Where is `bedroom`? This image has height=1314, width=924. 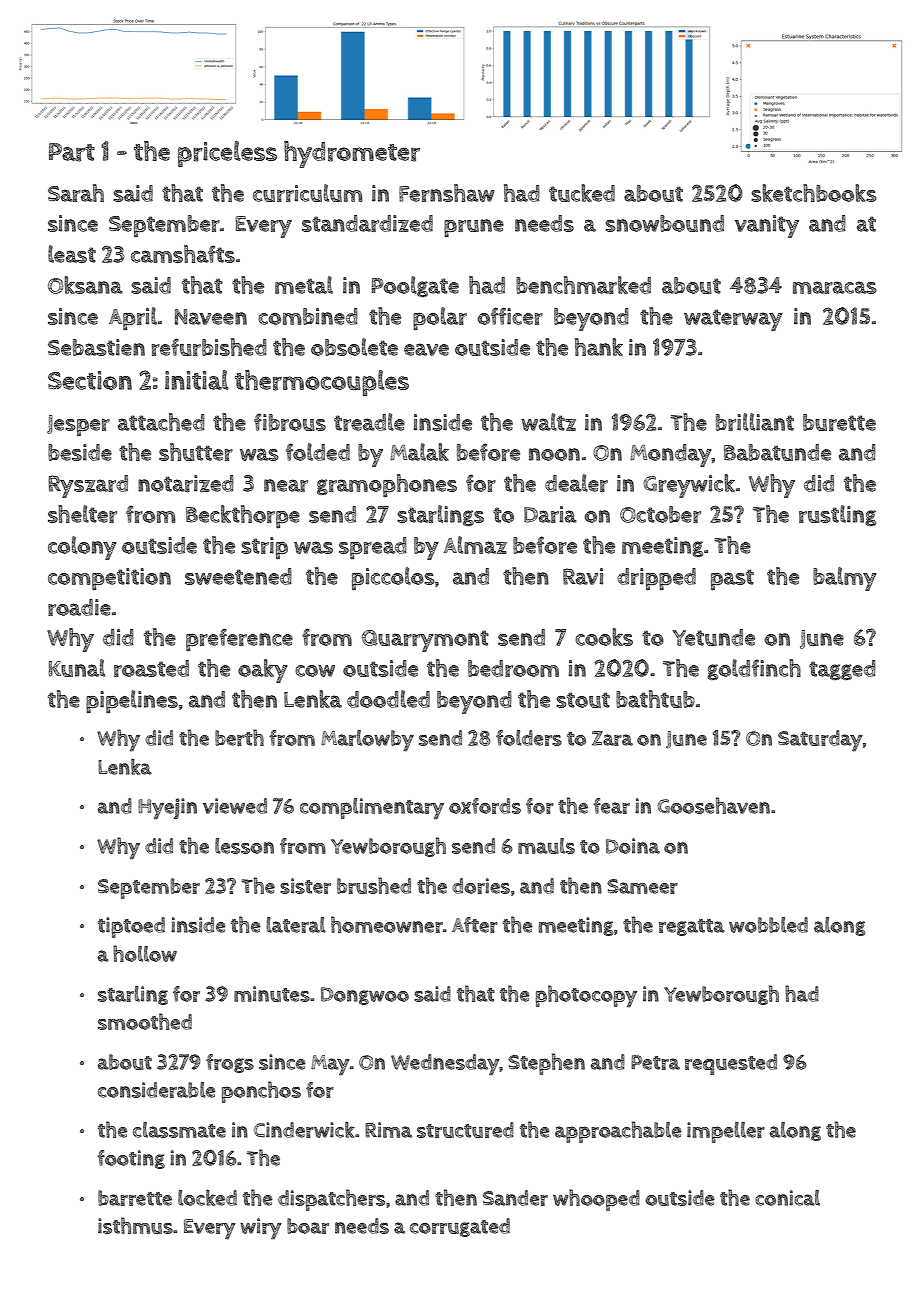
bedroom is located at coordinates (513, 668).
